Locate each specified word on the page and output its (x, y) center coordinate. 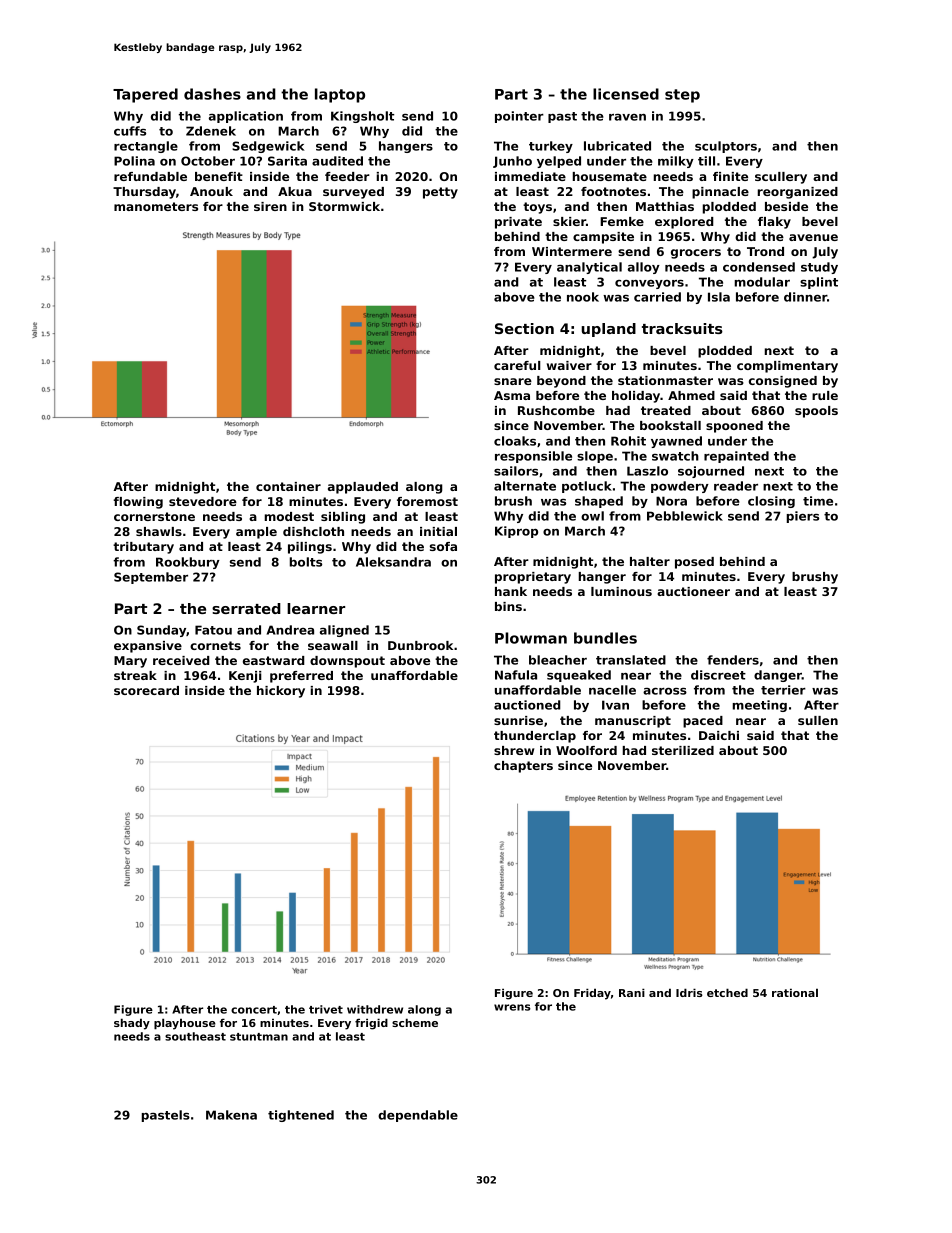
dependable (418, 1116)
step (682, 96)
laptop (340, 95)
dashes (212, 94)
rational (795, 992)
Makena (231, 1115)
